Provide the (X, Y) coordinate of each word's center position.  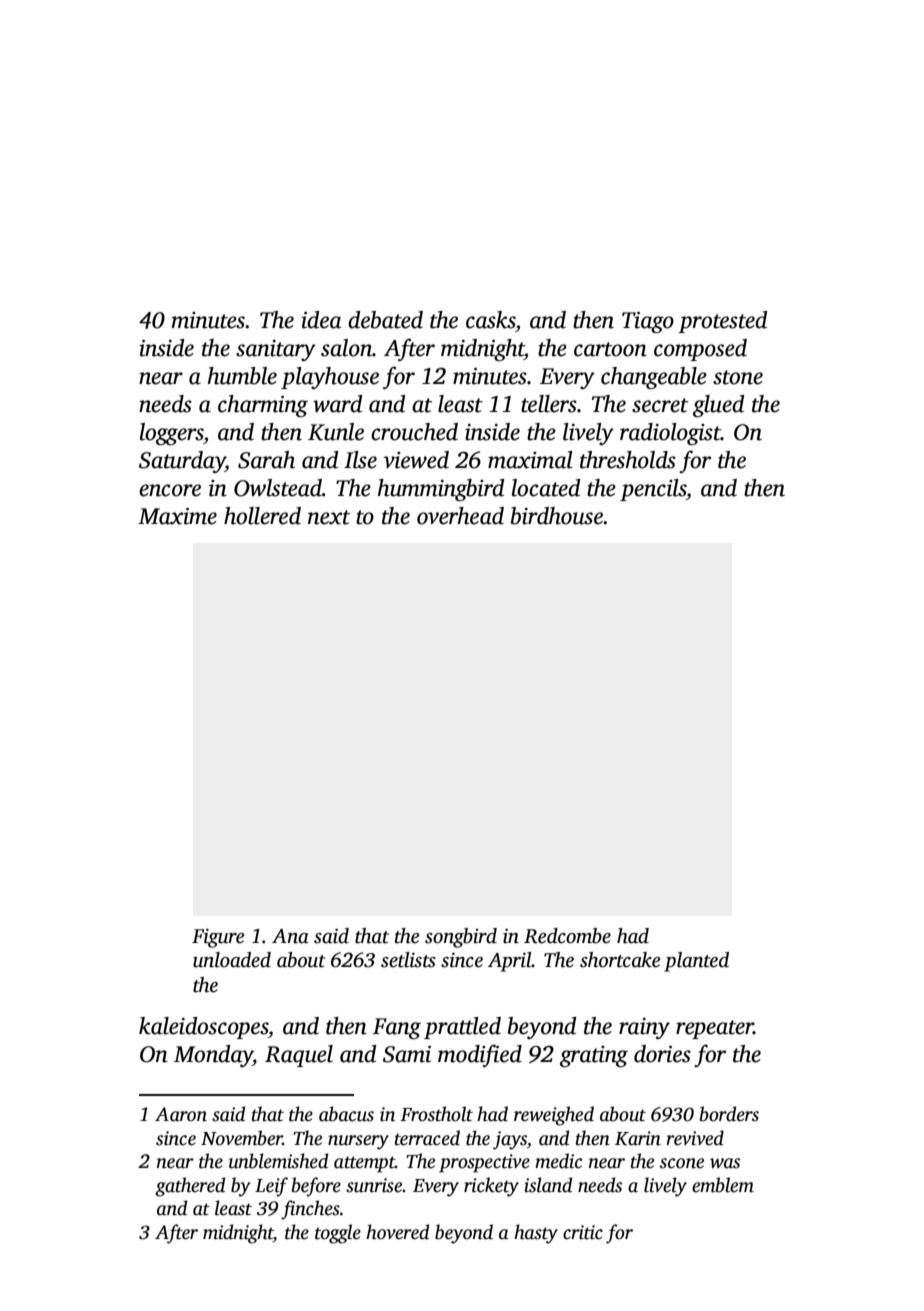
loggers (172, 434)
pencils (653, 490)
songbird (461, 938)
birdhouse (557, 516)
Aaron (181, 1114)
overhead (460, 516)
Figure (218, 938)
